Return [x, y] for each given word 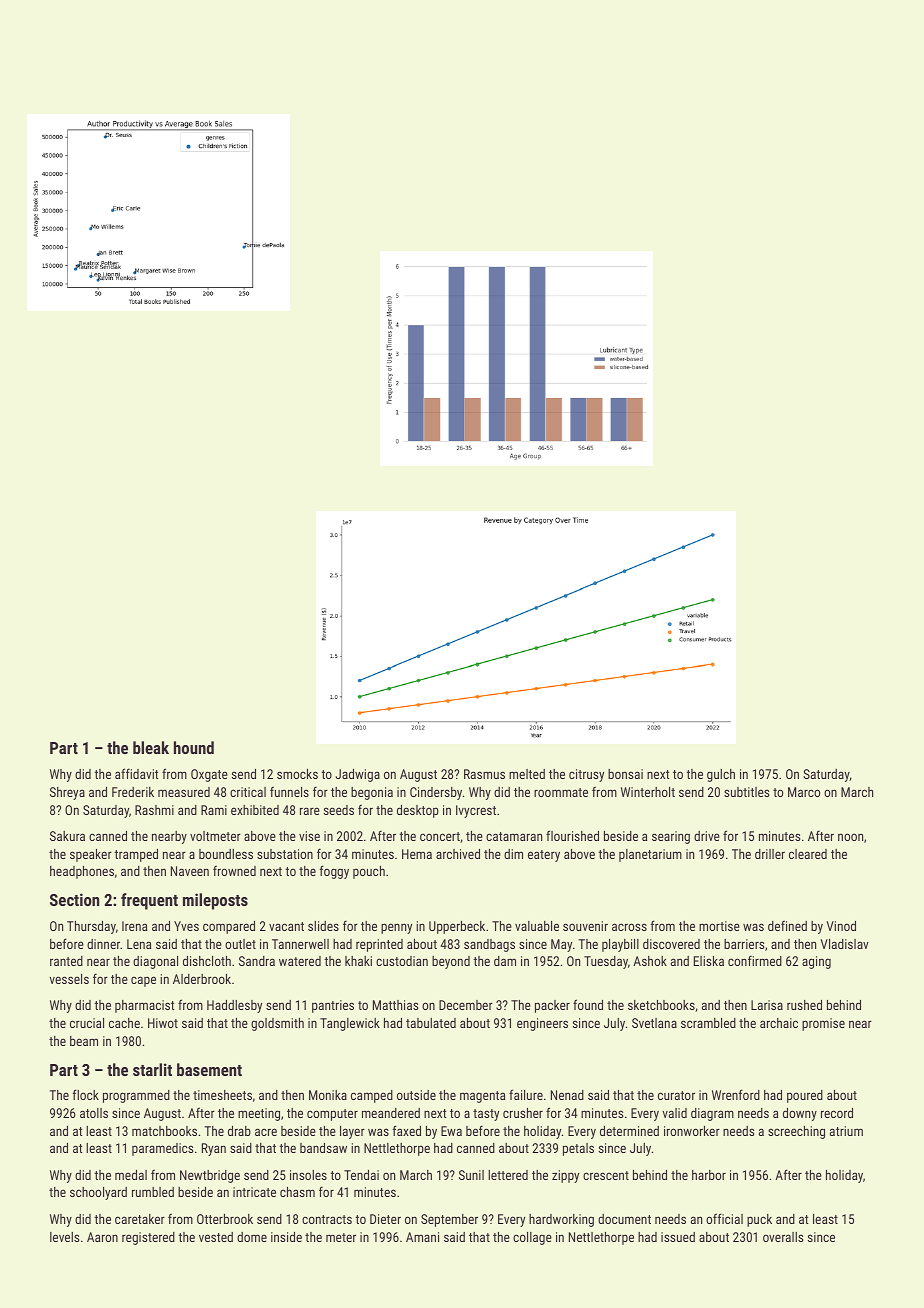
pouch [369, 872]
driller [770, 854]
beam [84, 1041]
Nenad [567, 1095]
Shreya [67, 793]
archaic [779, 1023]
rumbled [153, 1192]
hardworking [561, 1220]
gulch [721, 775]
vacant [286, 926]
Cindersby [436, 793]
